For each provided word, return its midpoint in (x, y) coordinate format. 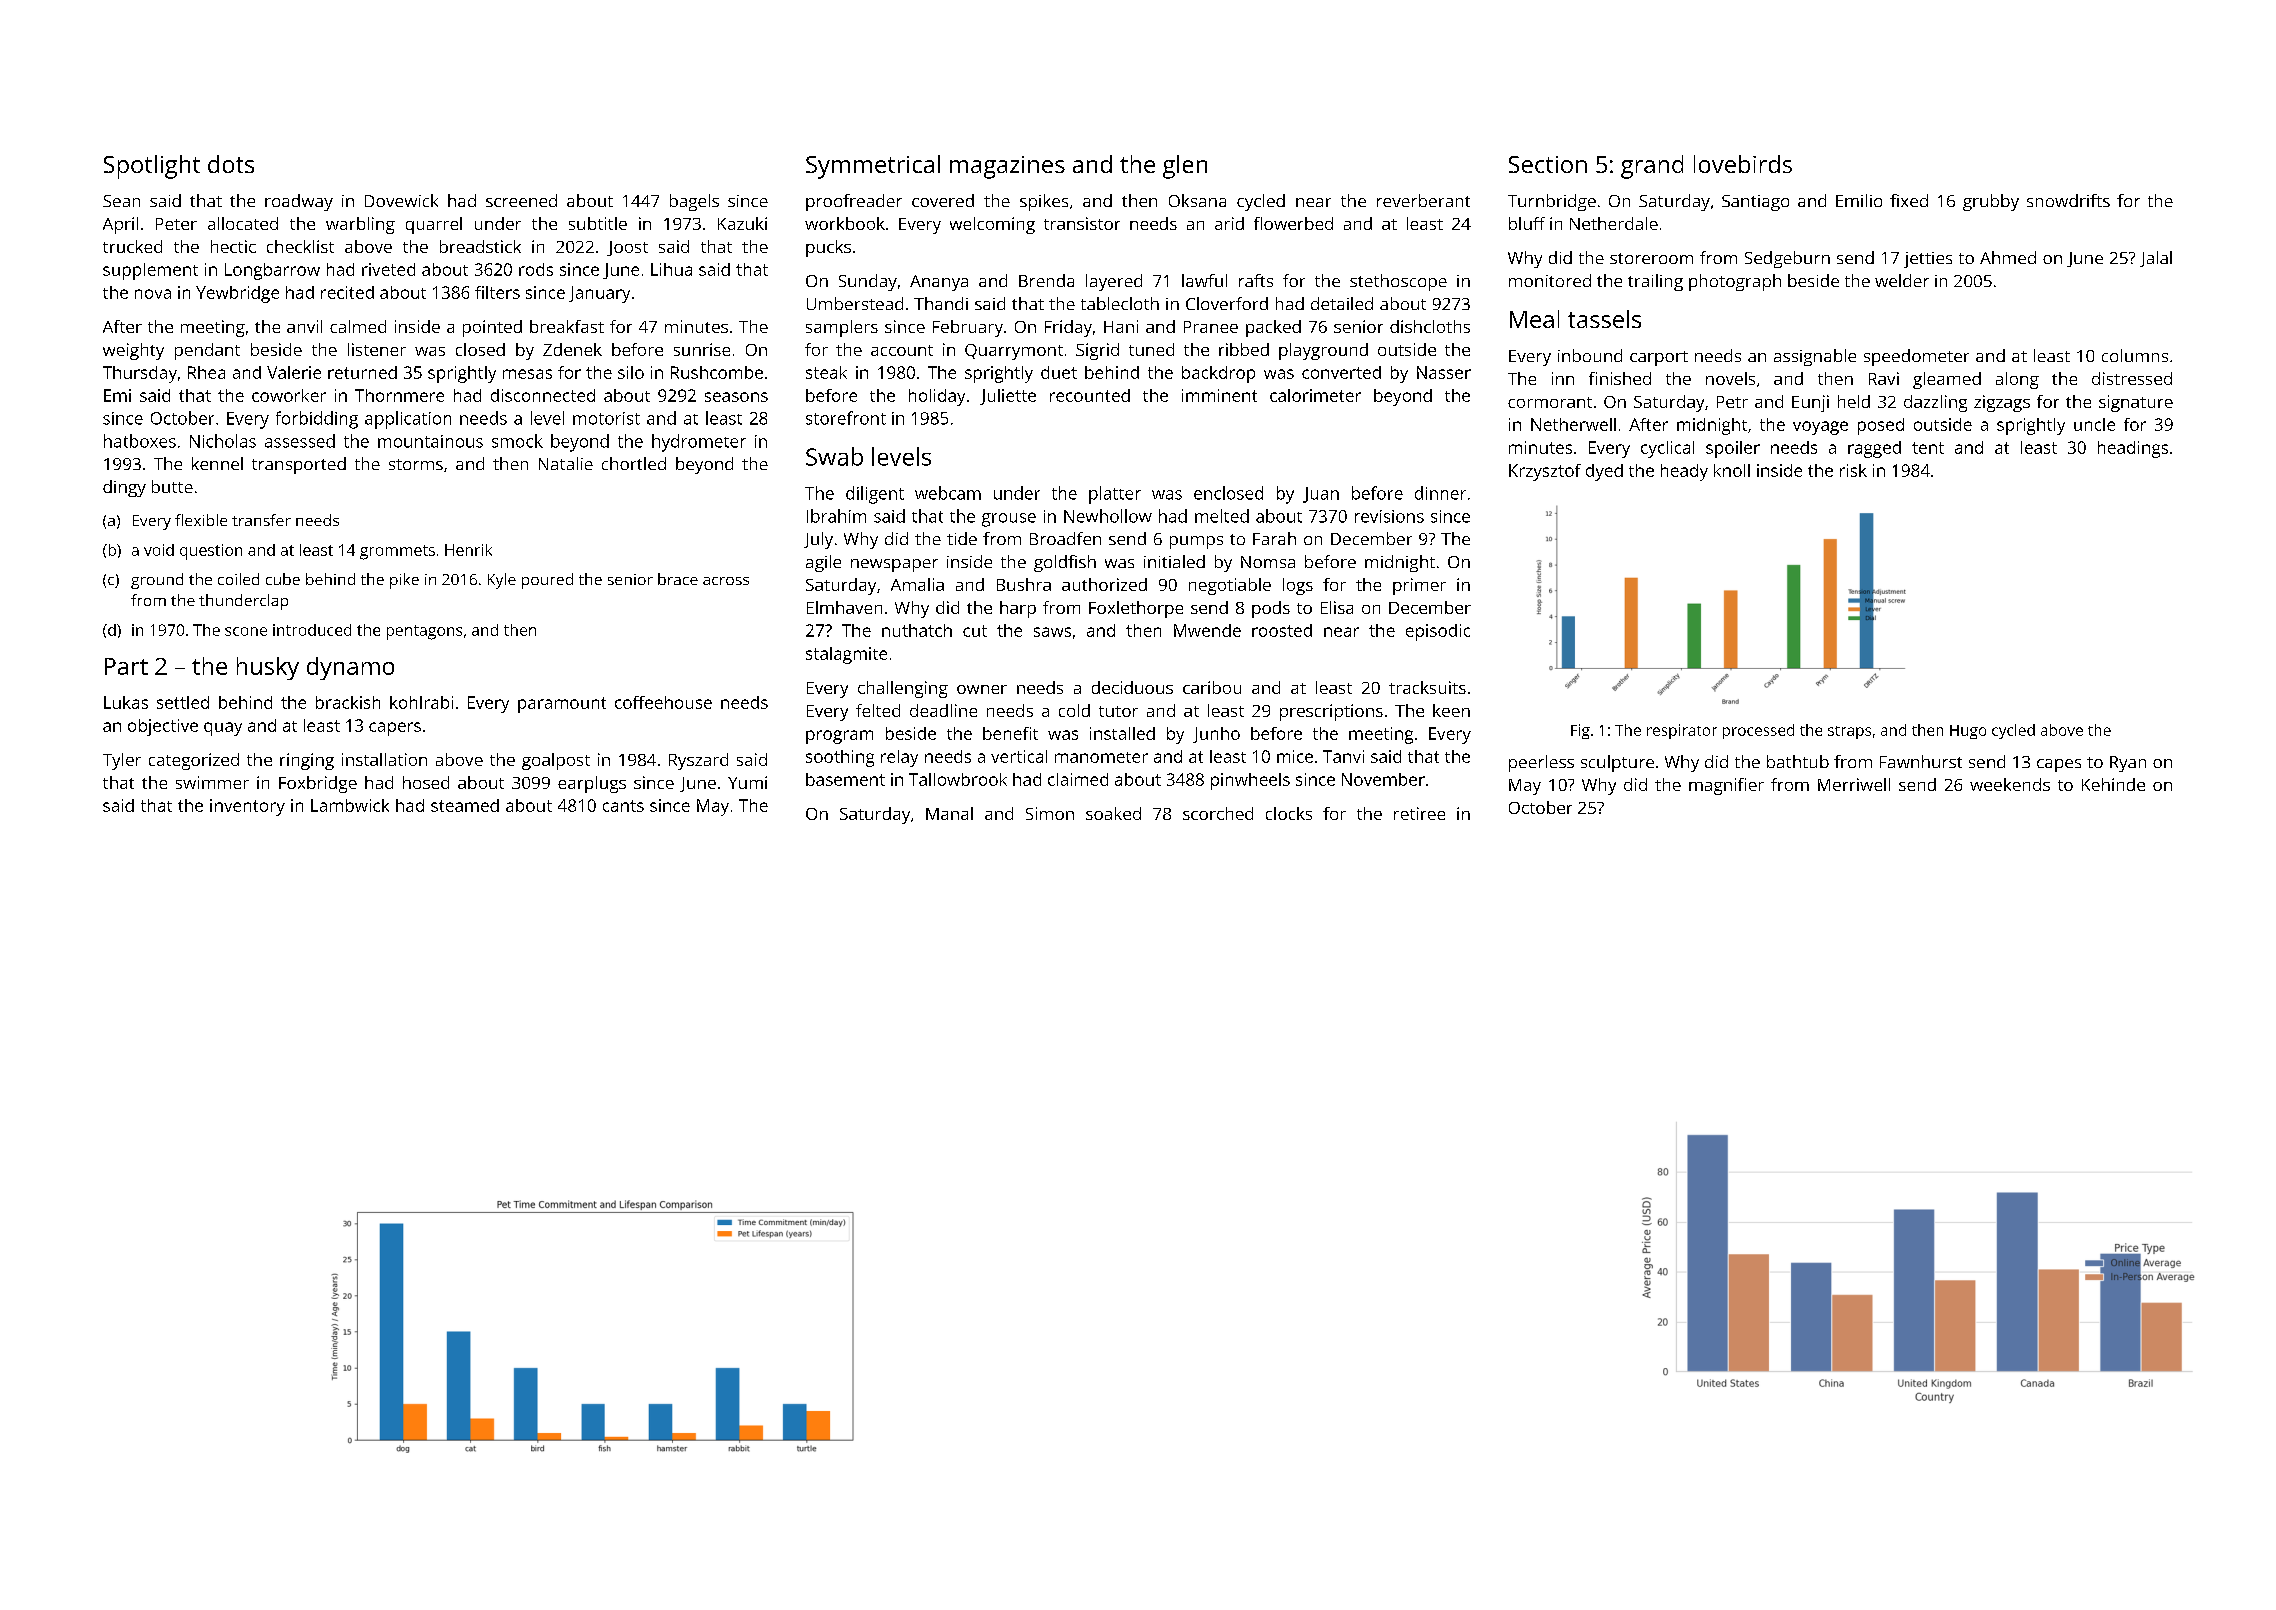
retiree (1419, 813)
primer (1419, 586)
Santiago (1755, 203)
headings (2133, 449)
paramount (562, 705)
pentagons (424, 632)
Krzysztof (1545, 472)
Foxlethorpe (1136, 609)
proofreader (854, 202)
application (408, 420)
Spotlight (152, 167)
